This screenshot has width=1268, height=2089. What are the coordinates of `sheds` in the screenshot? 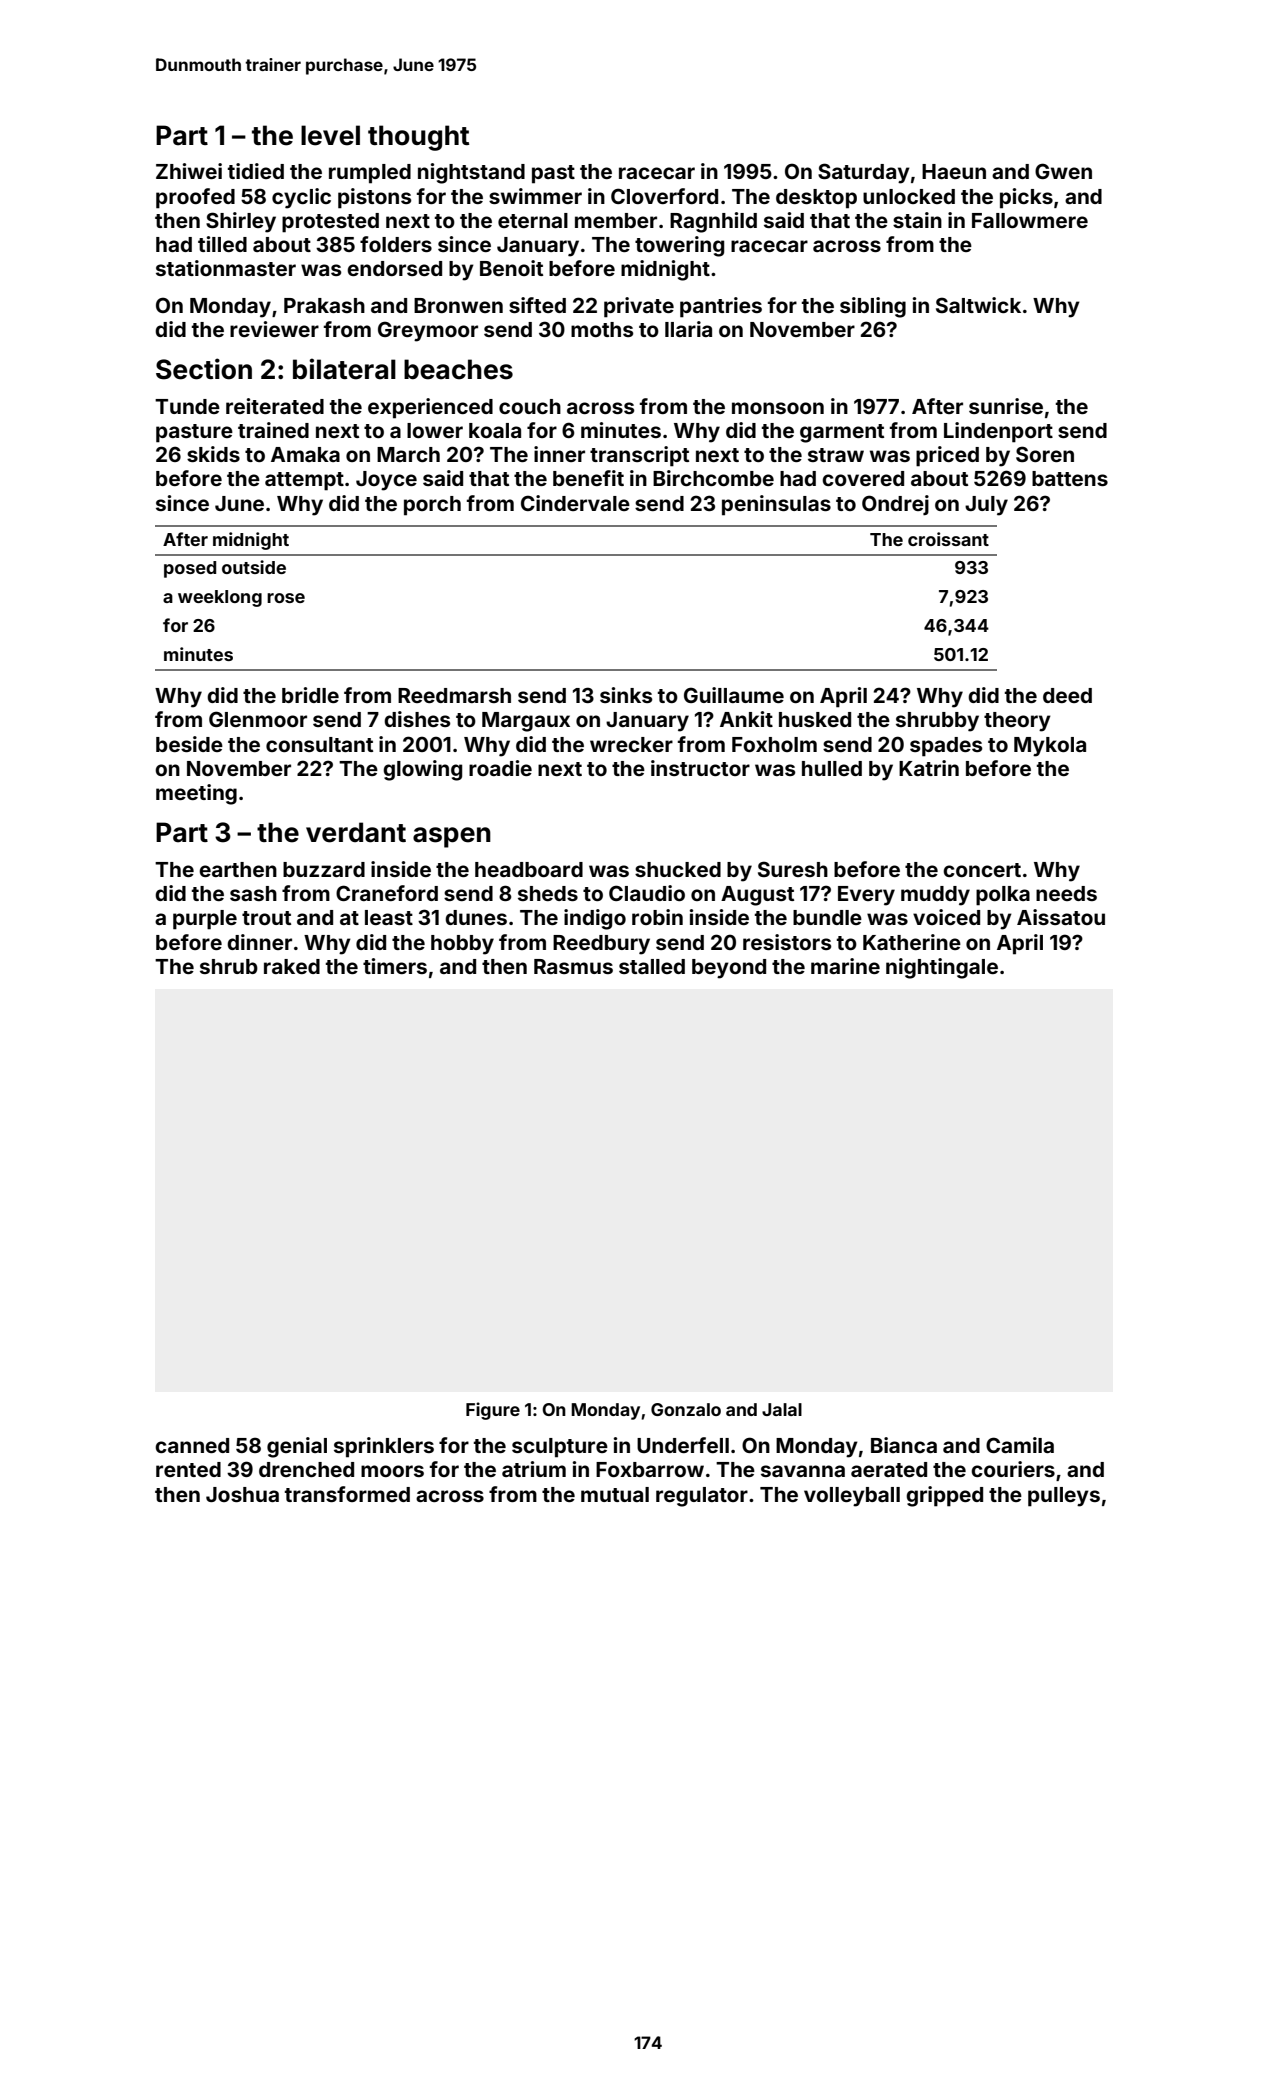 It's located at (548, 893).
